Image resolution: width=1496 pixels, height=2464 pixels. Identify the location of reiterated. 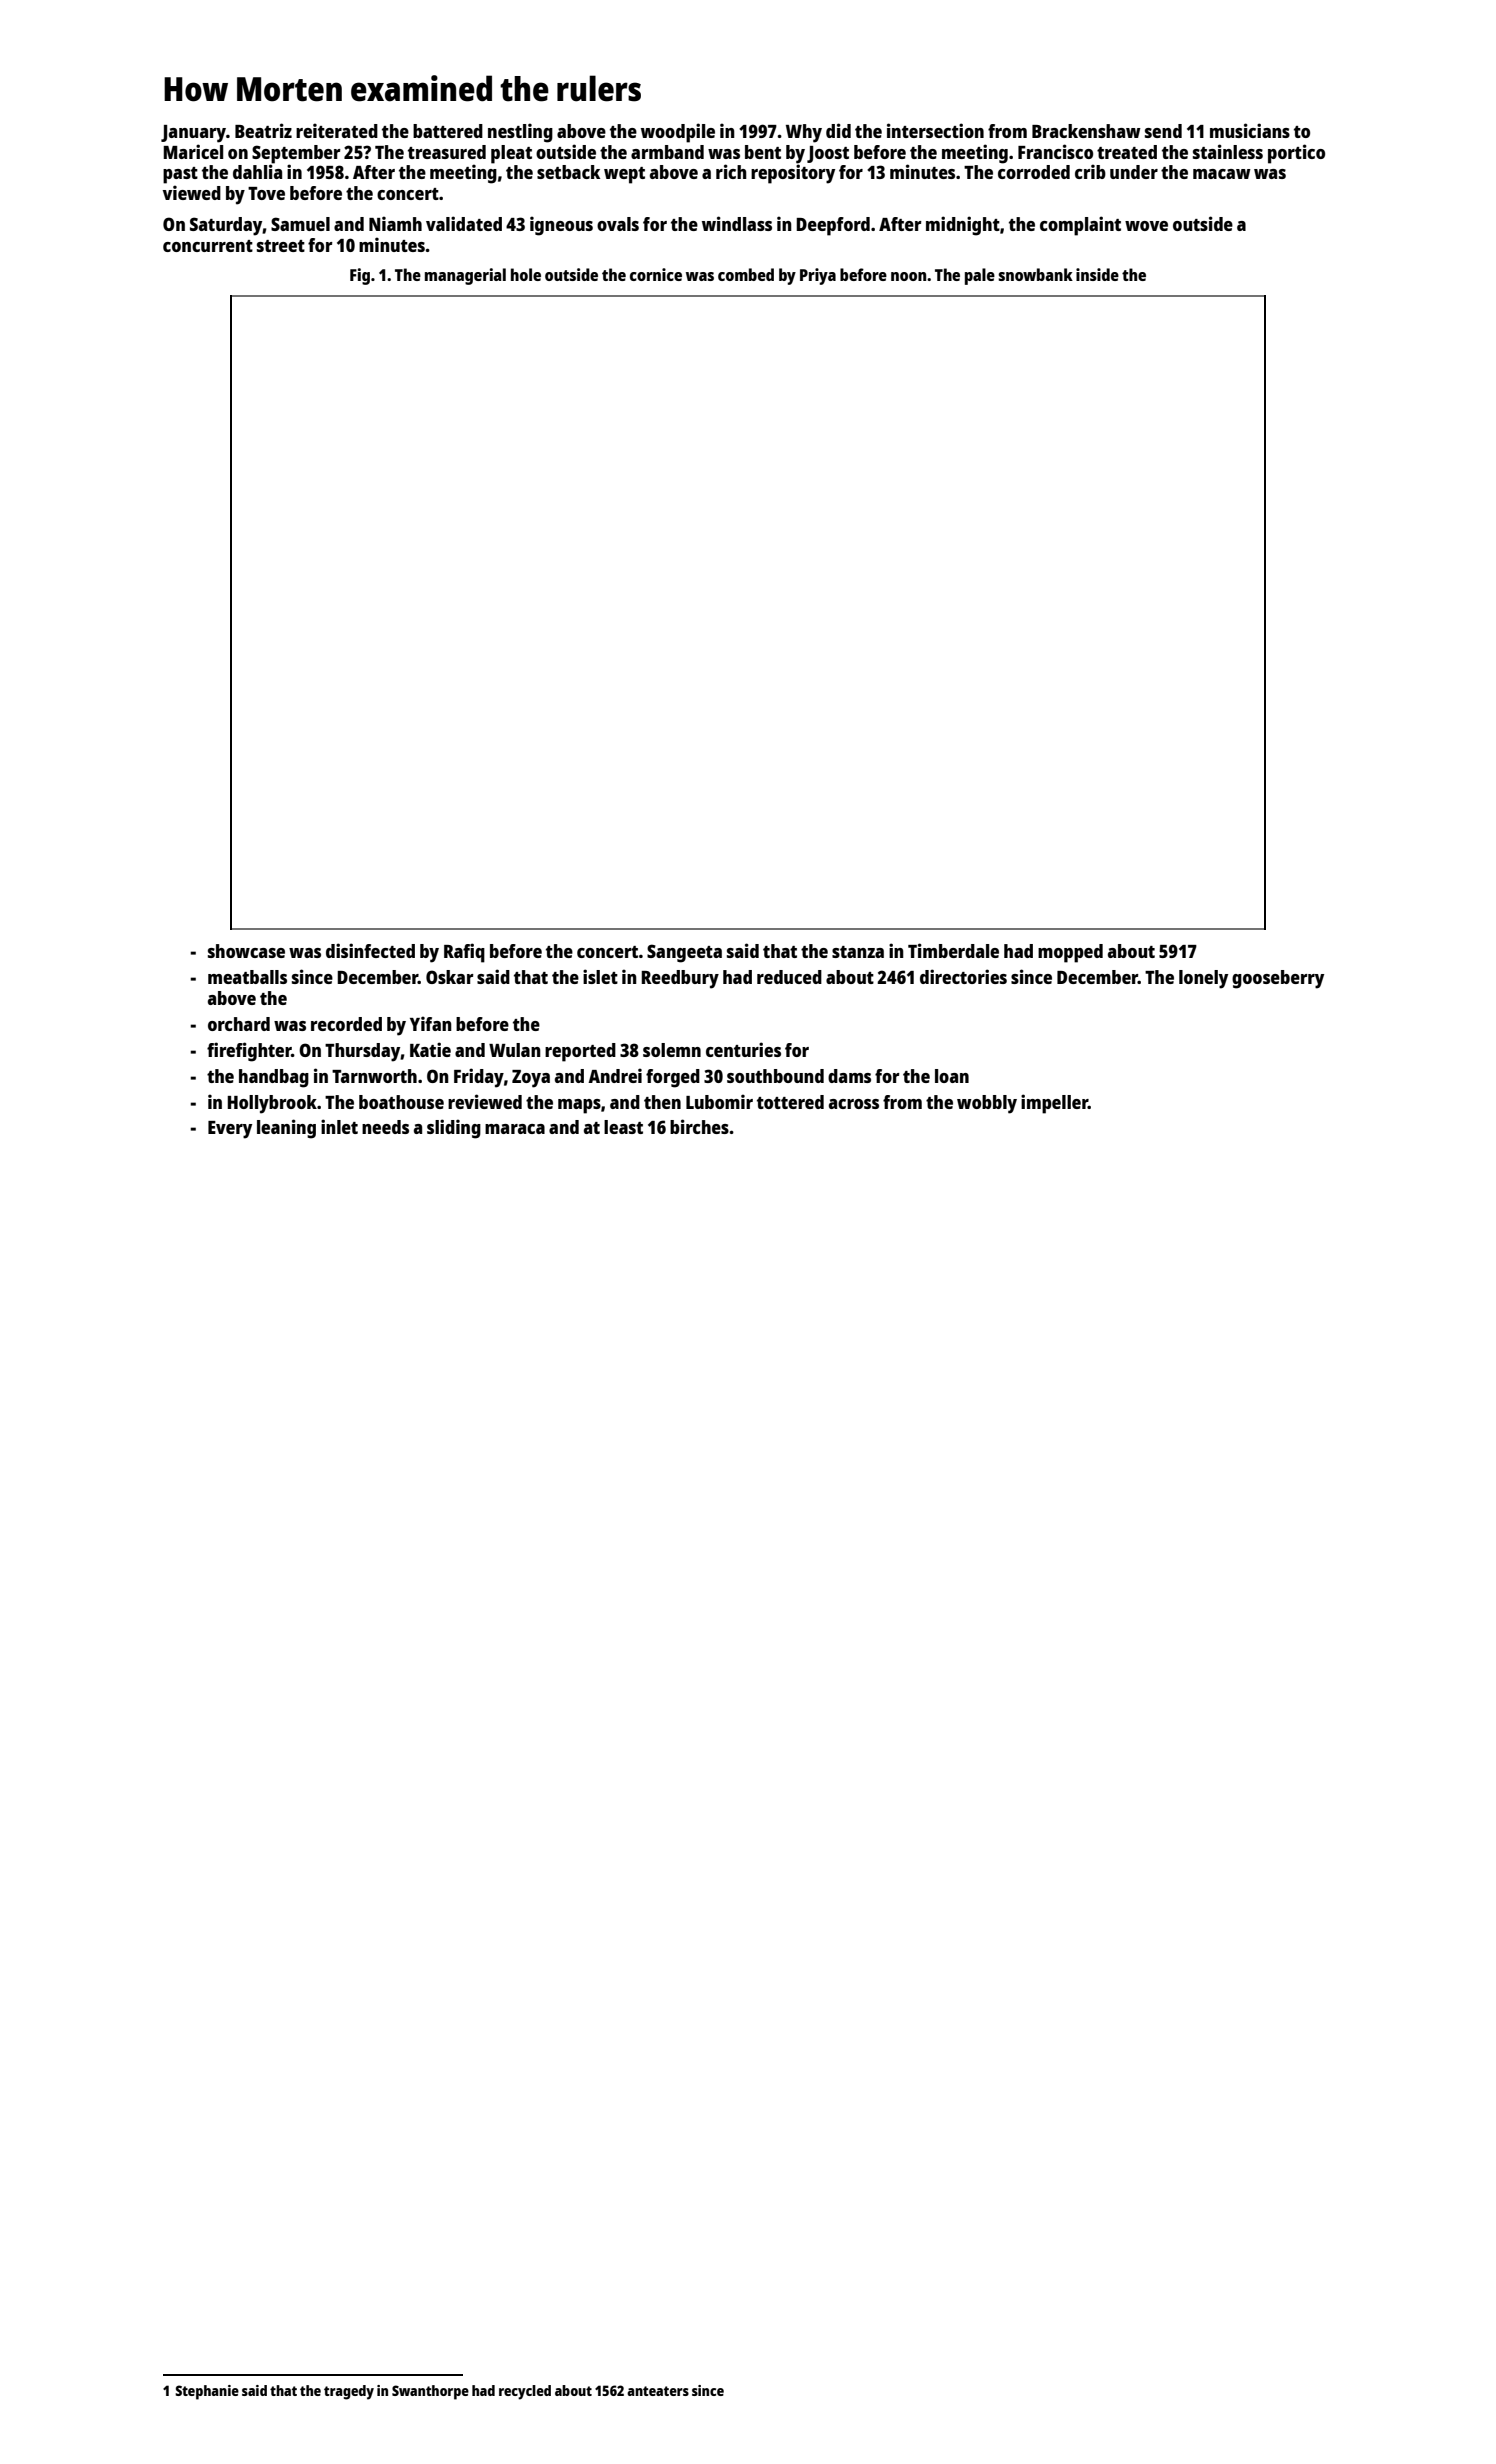
(337, 130).
